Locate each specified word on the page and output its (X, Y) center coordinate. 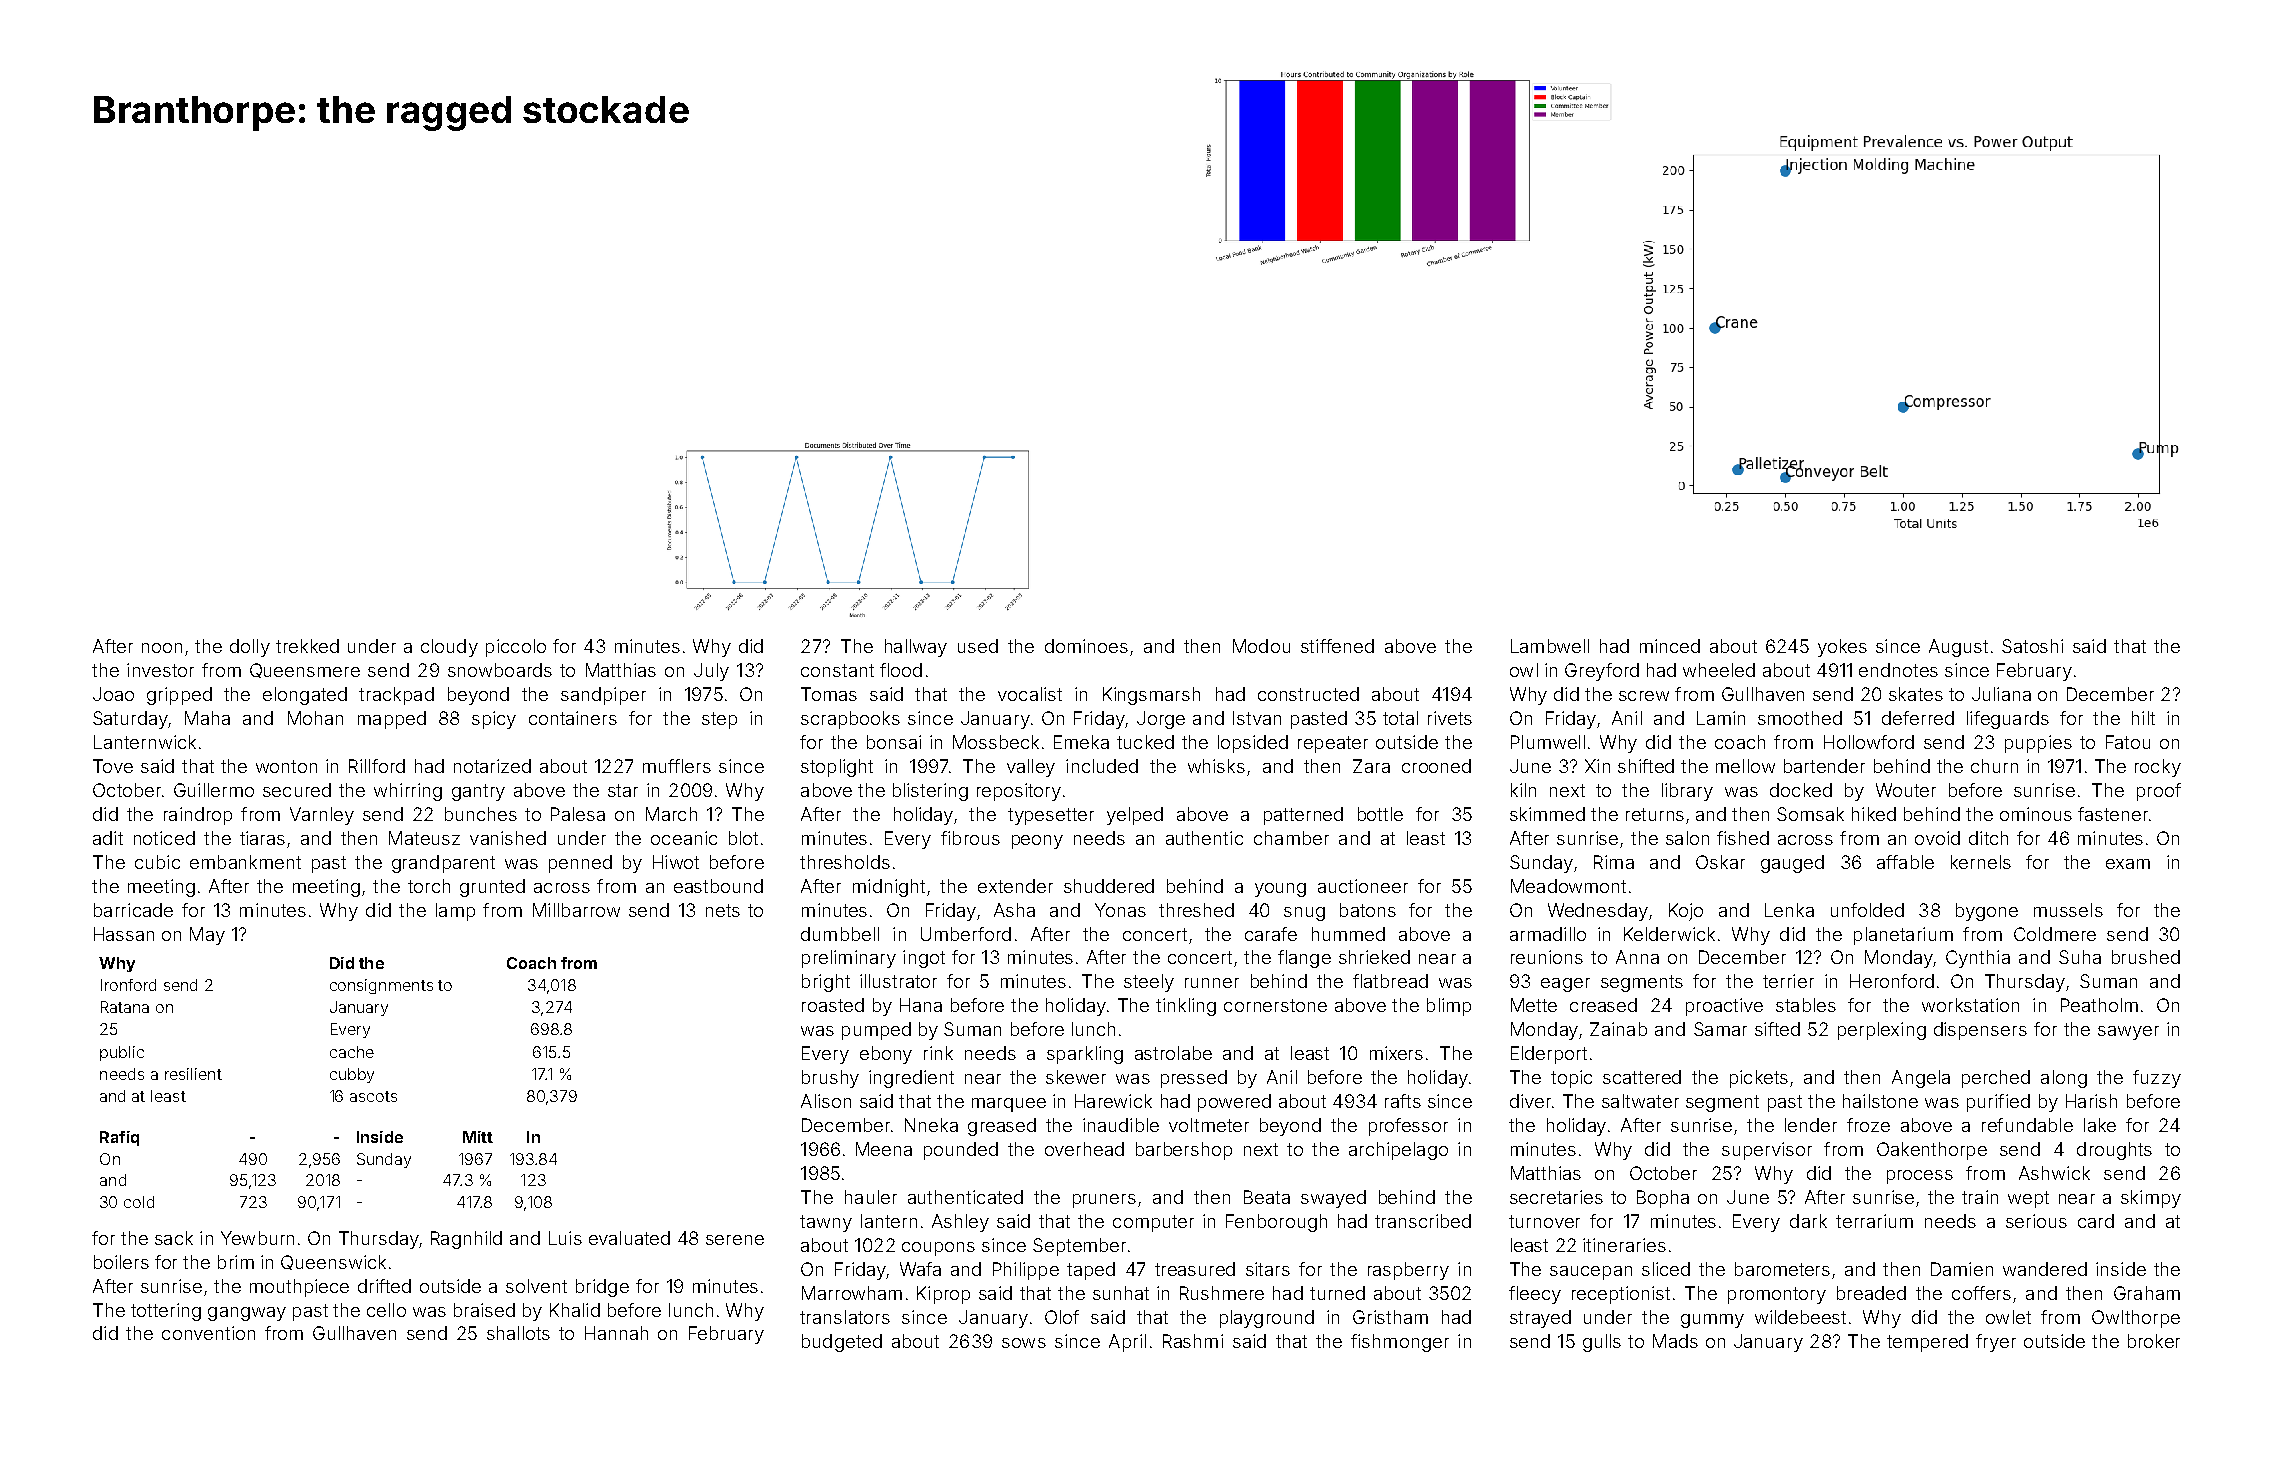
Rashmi (1193, 1341)
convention (208, 1333)
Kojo (1686, 912)
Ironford (128, 985)
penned (580, 864)
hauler (871, 1197)
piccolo (516, 648)
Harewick (1113, 1101)
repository (1019, 792)
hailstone (1880, 1101)
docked (1801, 790)
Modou (1261, 646)
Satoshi (2032, 646)
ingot (924, 959)
